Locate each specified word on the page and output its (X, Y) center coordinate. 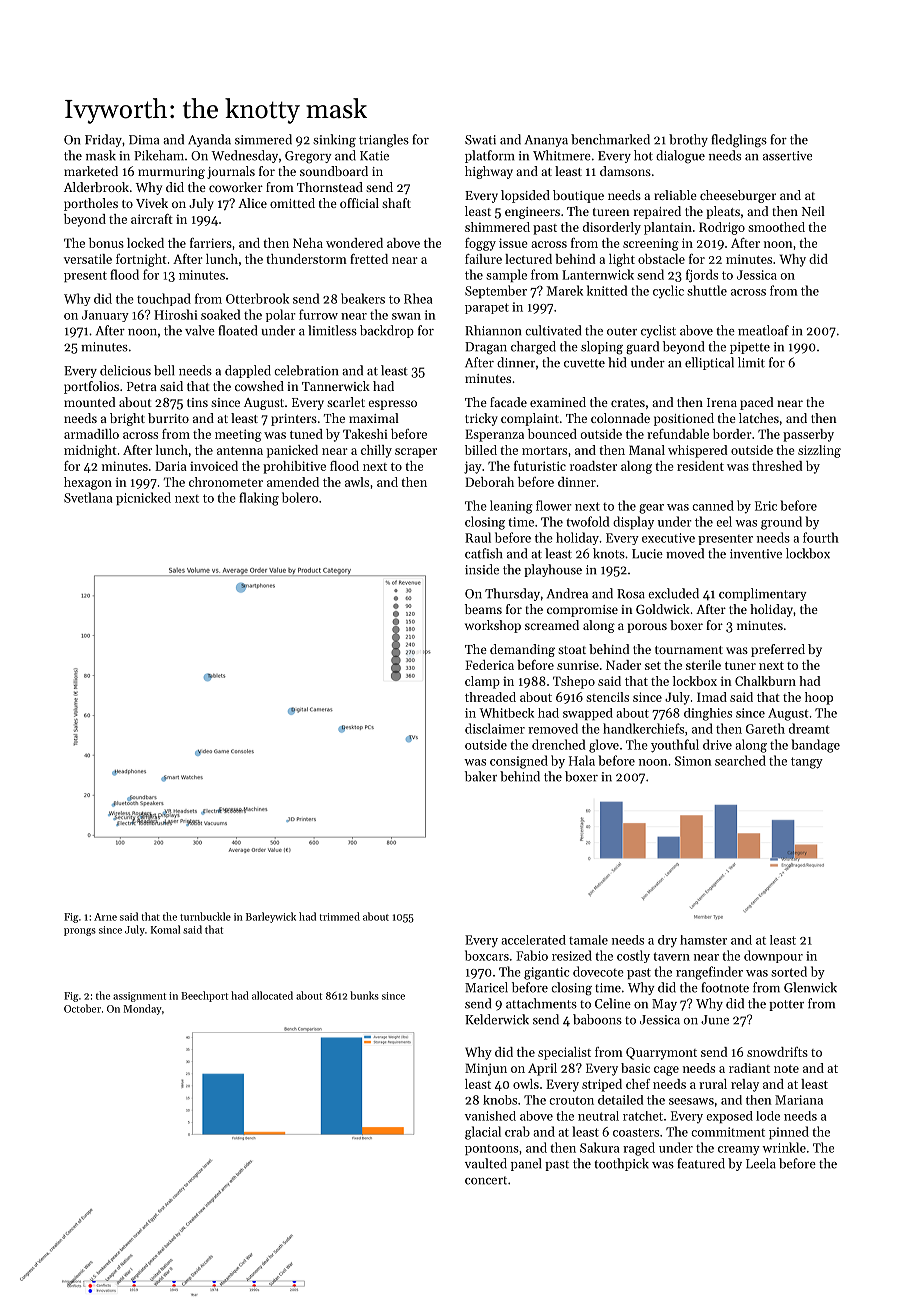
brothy (688, 140)
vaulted (486, 1163)
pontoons (492, 1150)
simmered (263, 139)
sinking (334, 141)
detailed (620, 1100)
